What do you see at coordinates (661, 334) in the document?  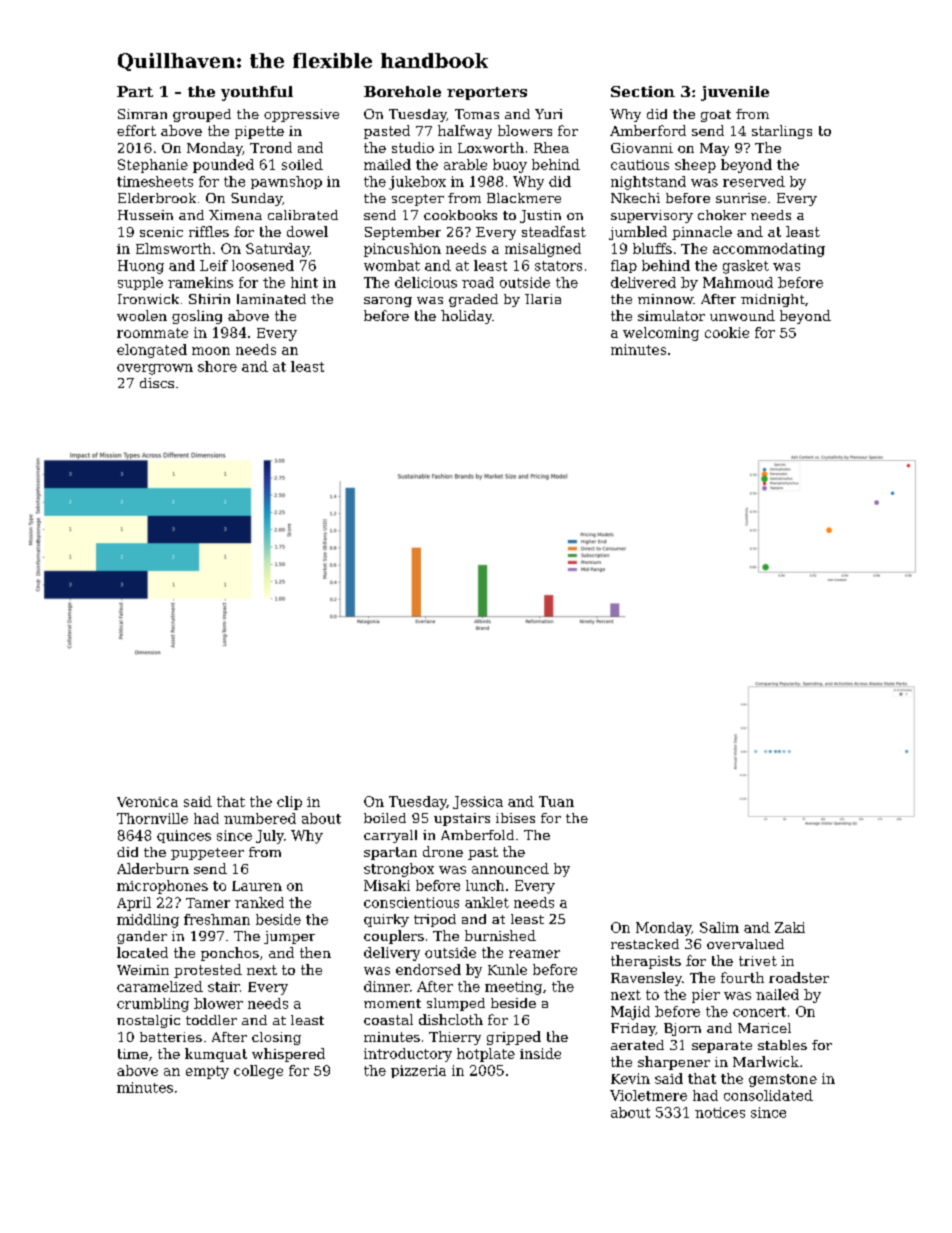 I see `welcoming` at bounding box center [661, 334].
